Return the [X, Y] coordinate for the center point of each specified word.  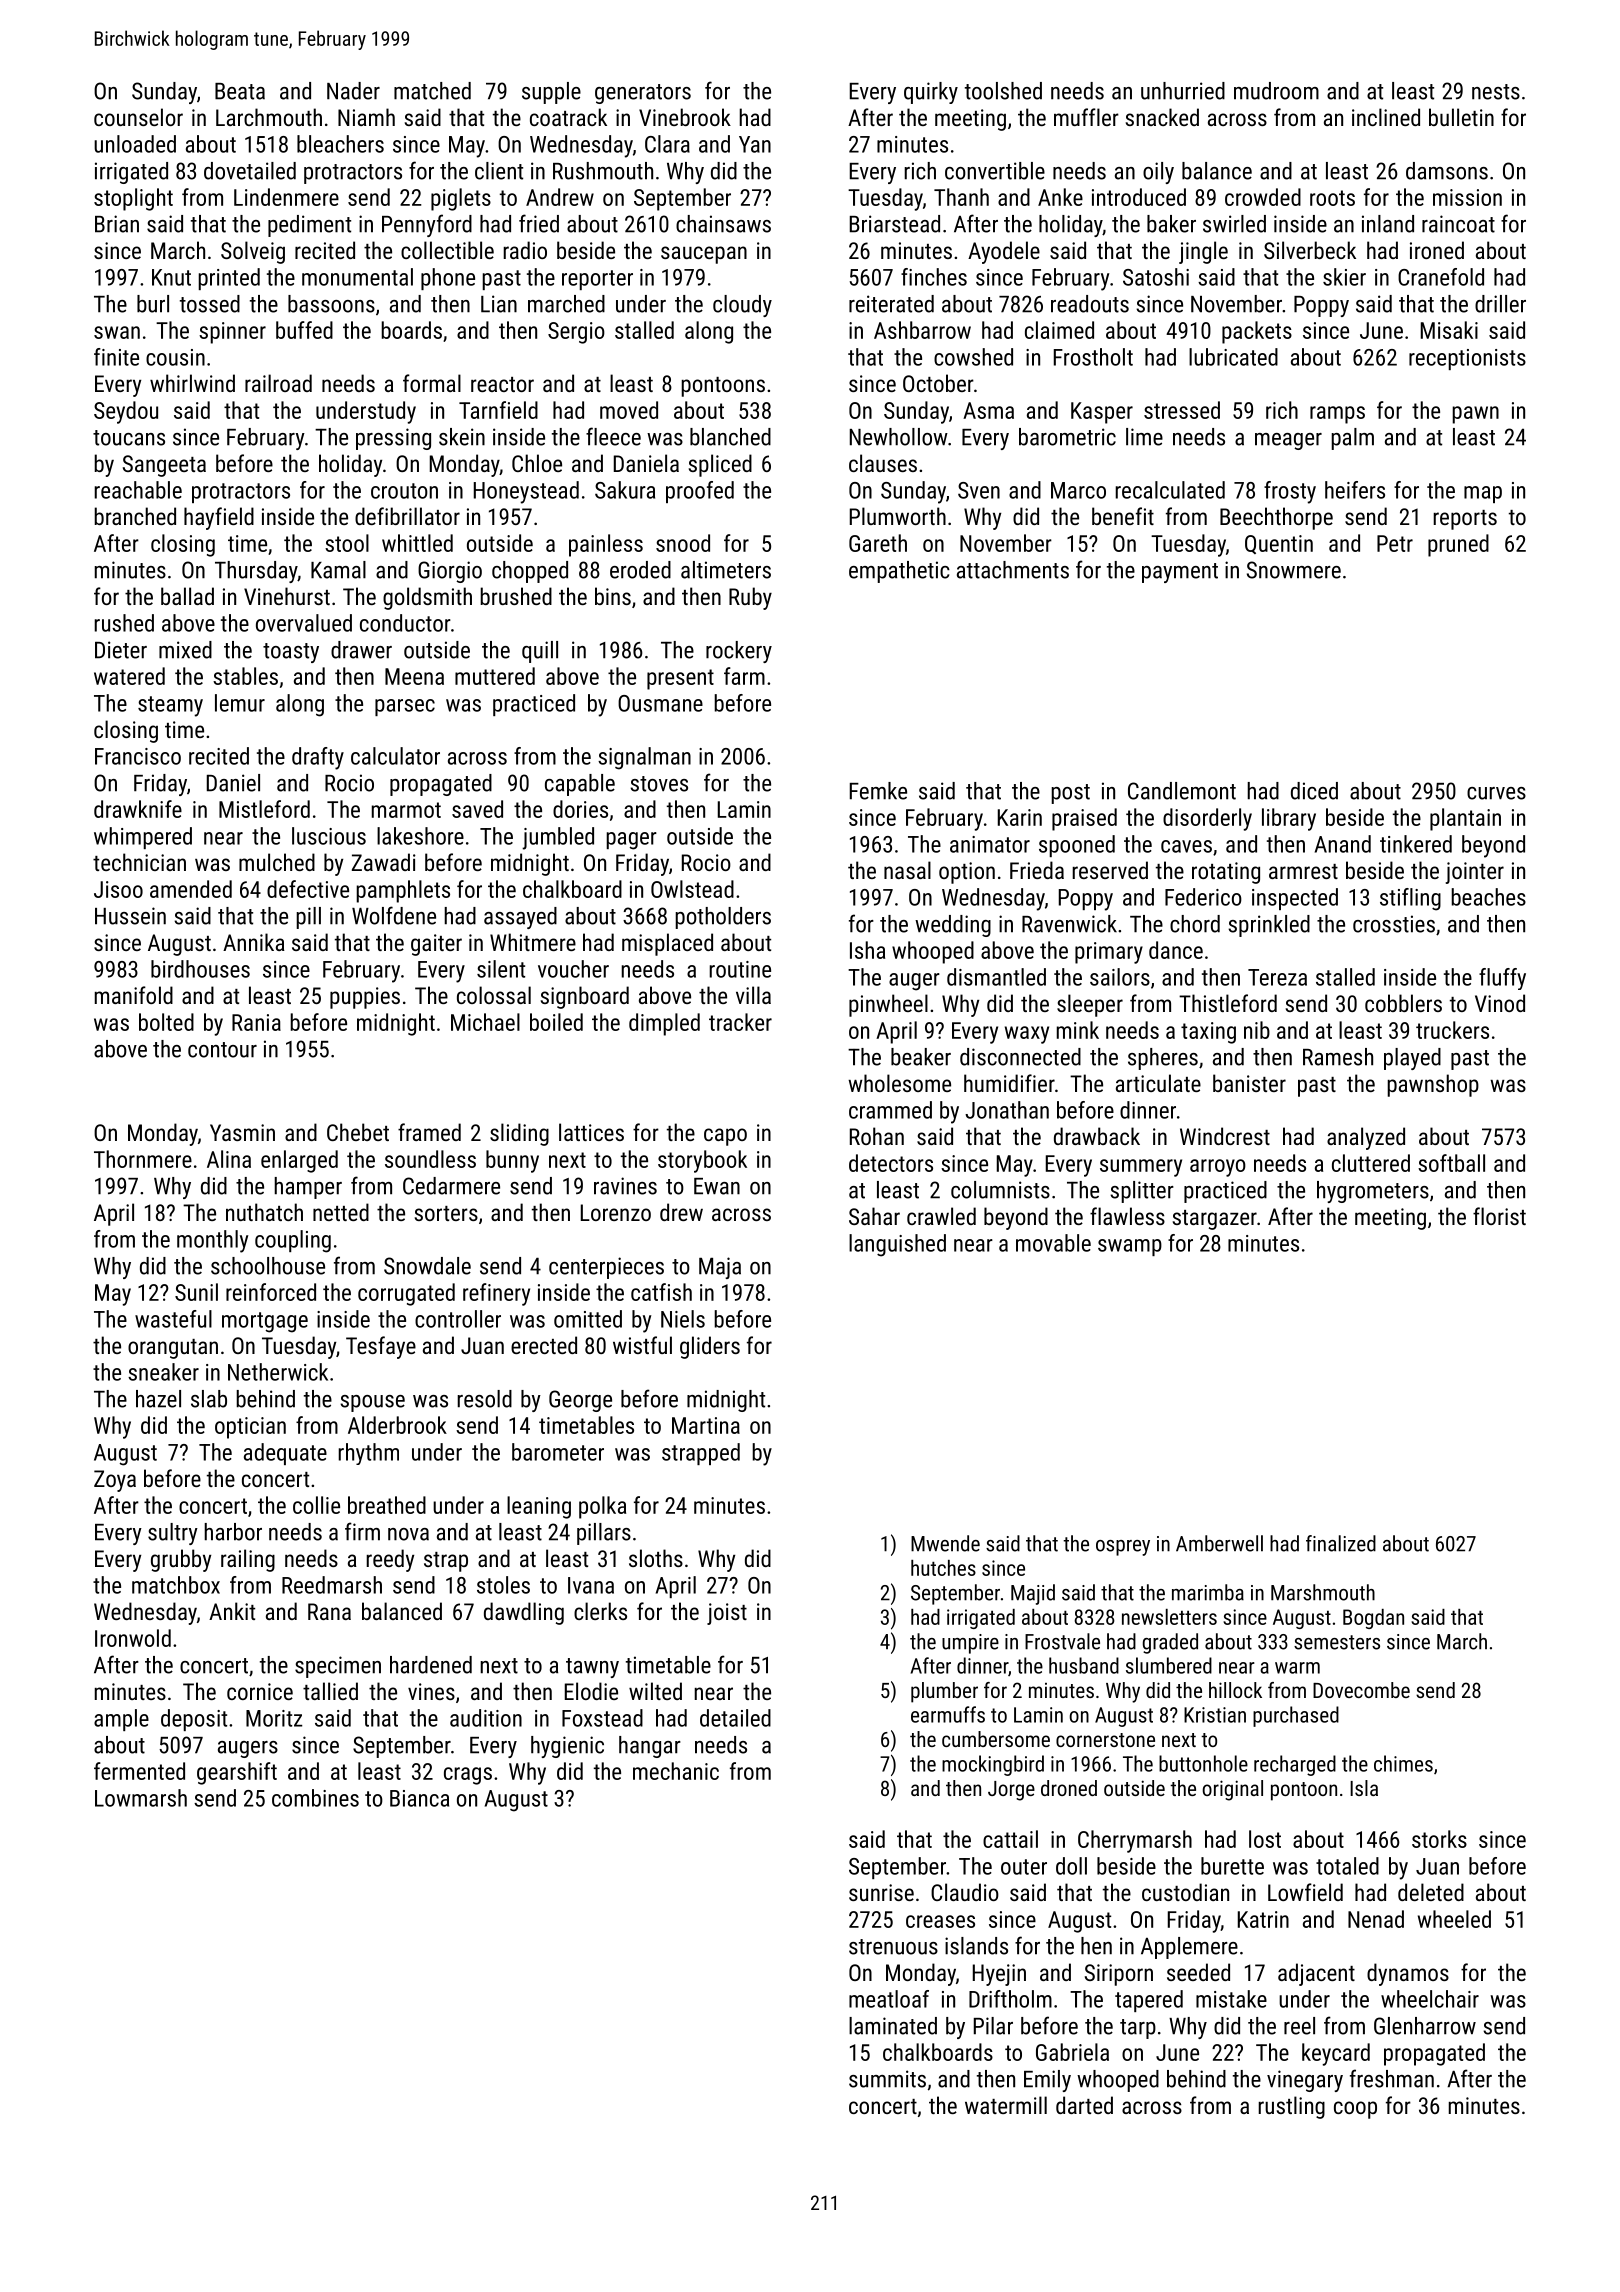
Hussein [130, 916]
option [967, 873]
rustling [1291, 2107]
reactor [502, 384]
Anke [1060, 197]
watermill [1006, 2105]
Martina [706, 1425]
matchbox [176, 1585]
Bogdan [1373, 1619]
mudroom [1276, 91]
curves [1496, 793]
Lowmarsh [141, 1798]
